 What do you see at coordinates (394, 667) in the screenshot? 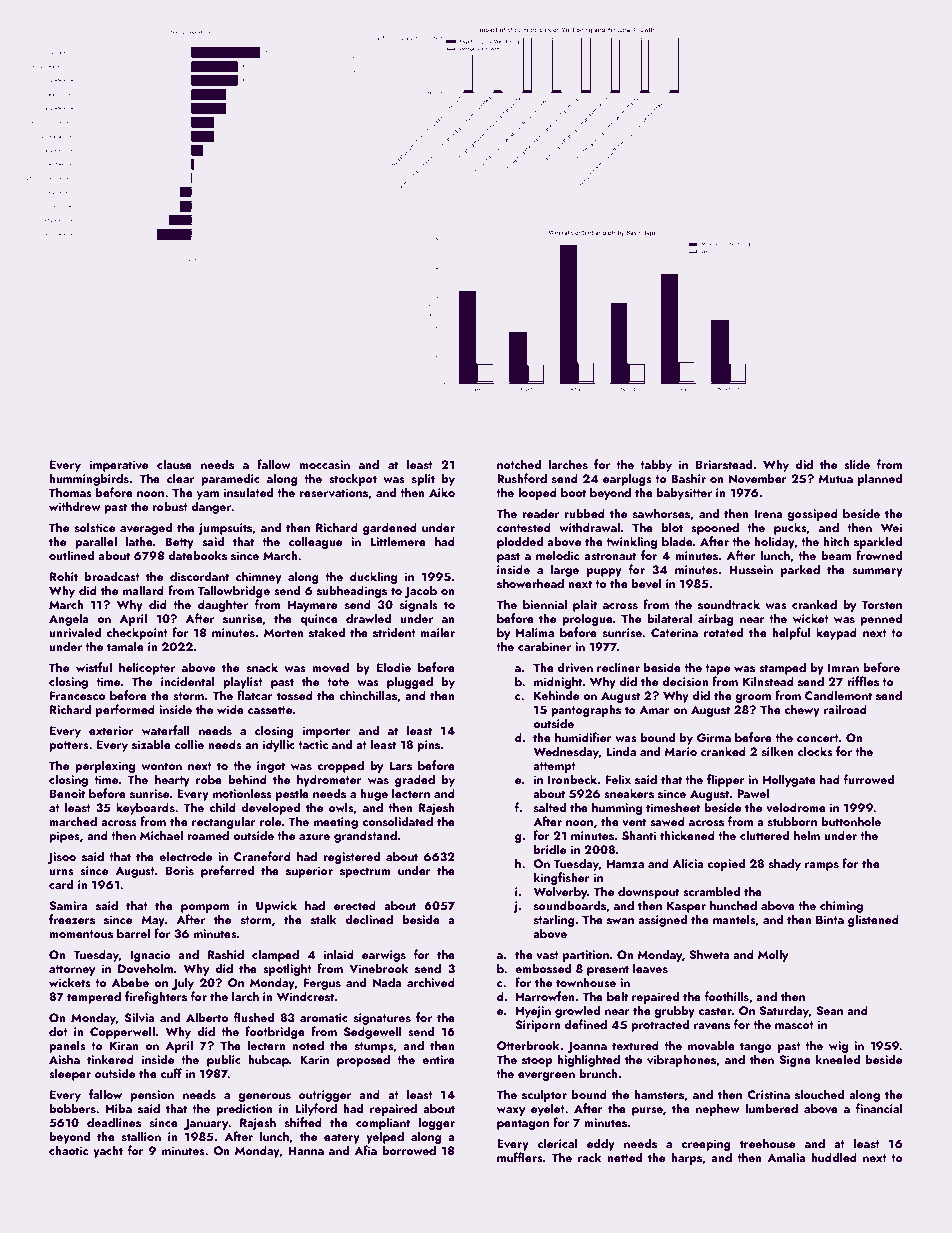
I see `Elodie` at bounding box center [394, 667].
